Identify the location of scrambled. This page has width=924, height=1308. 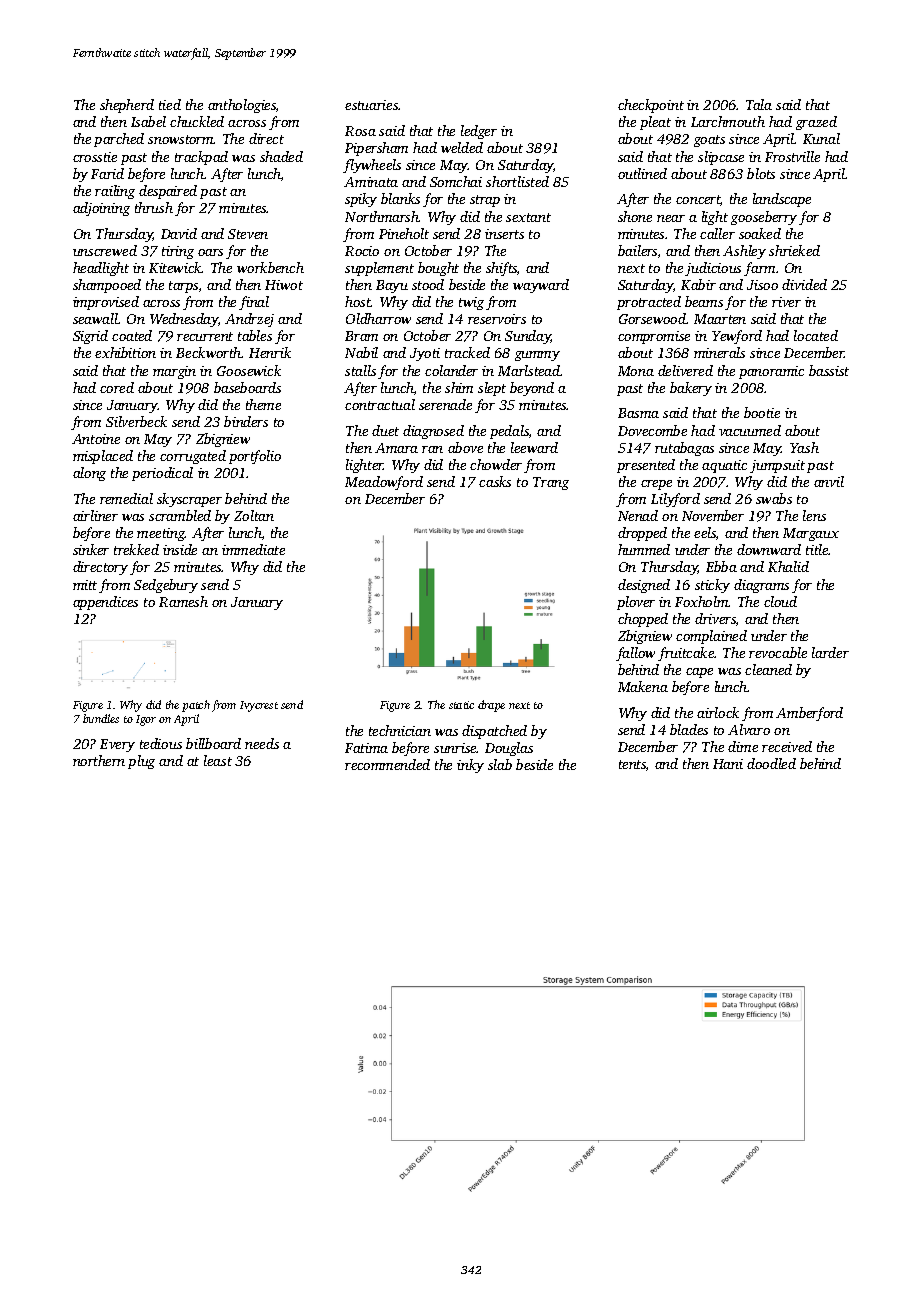
(180, 515).
